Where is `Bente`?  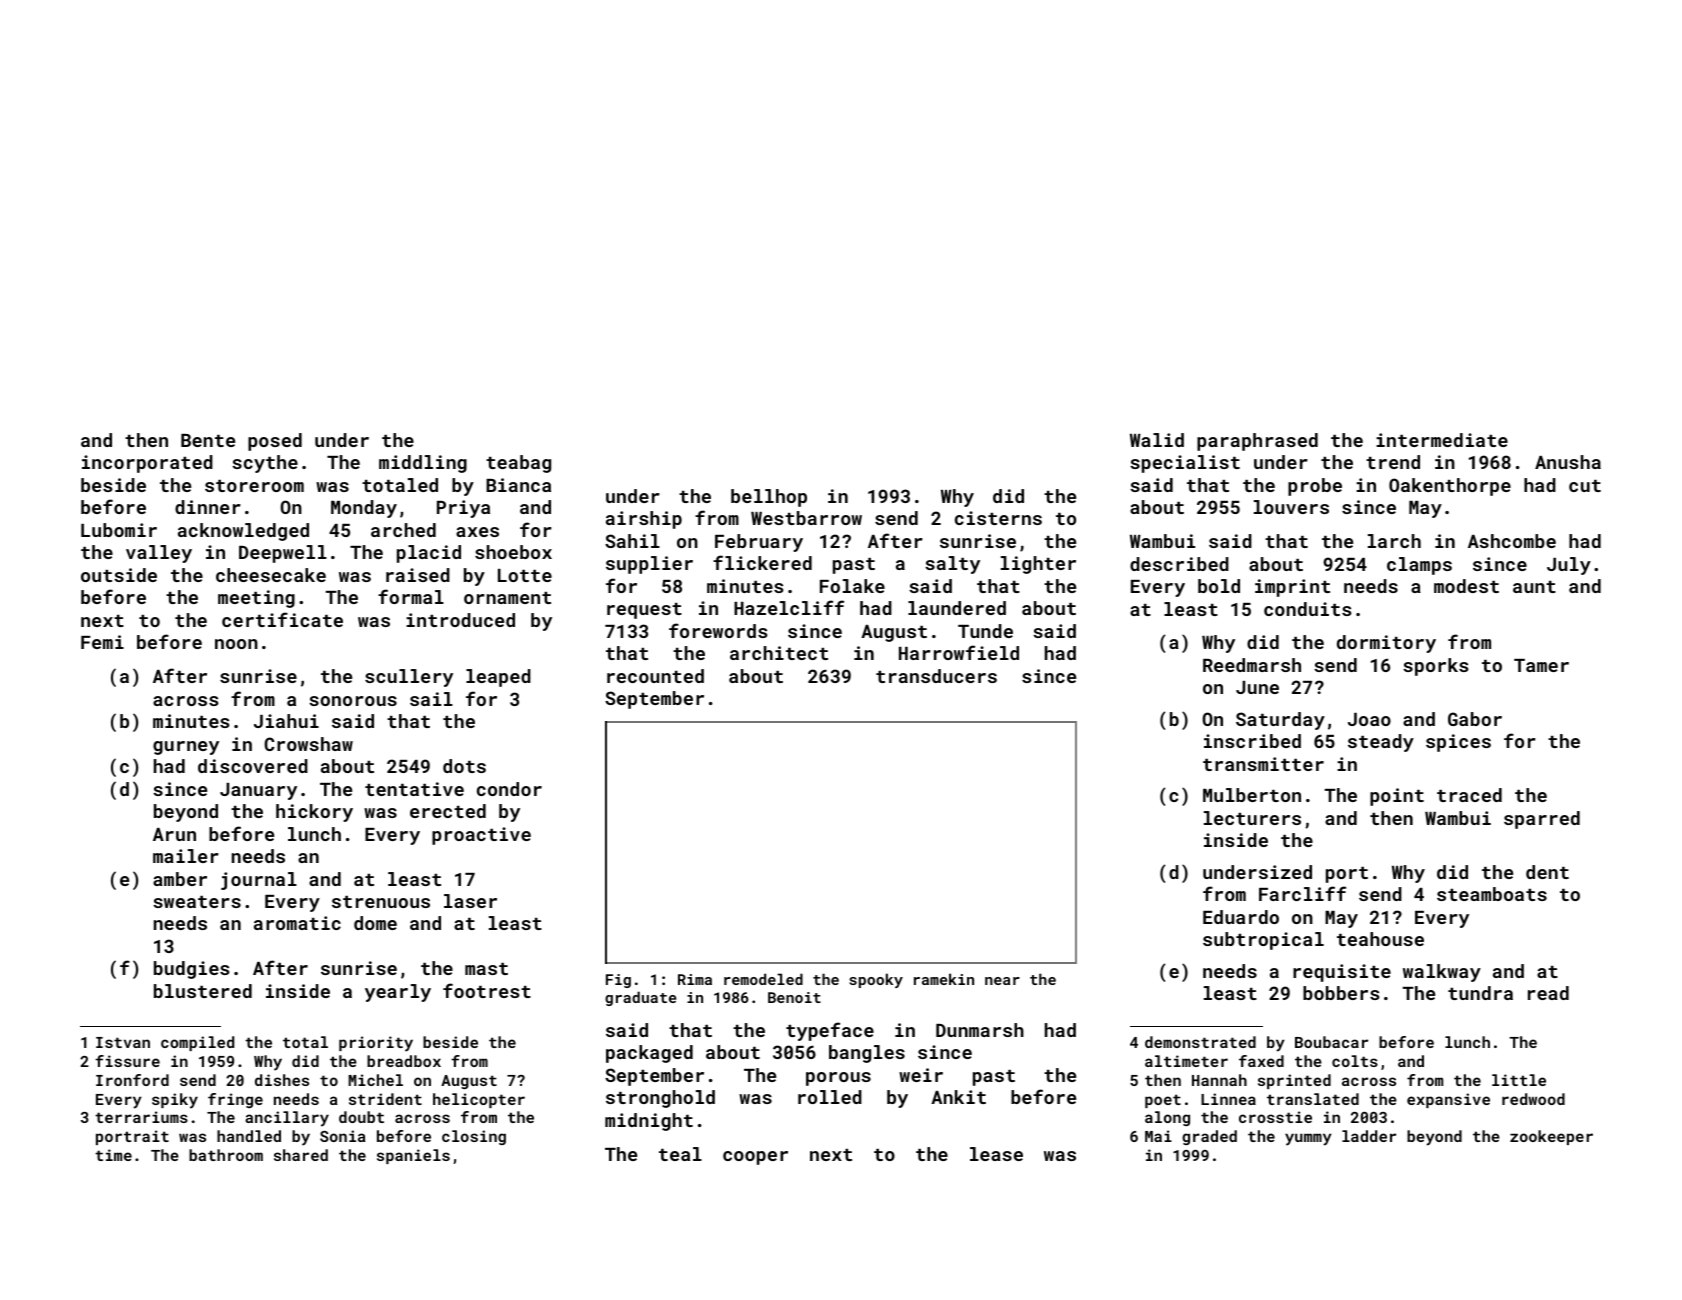 Bente is located at coordinates (208, 440).
